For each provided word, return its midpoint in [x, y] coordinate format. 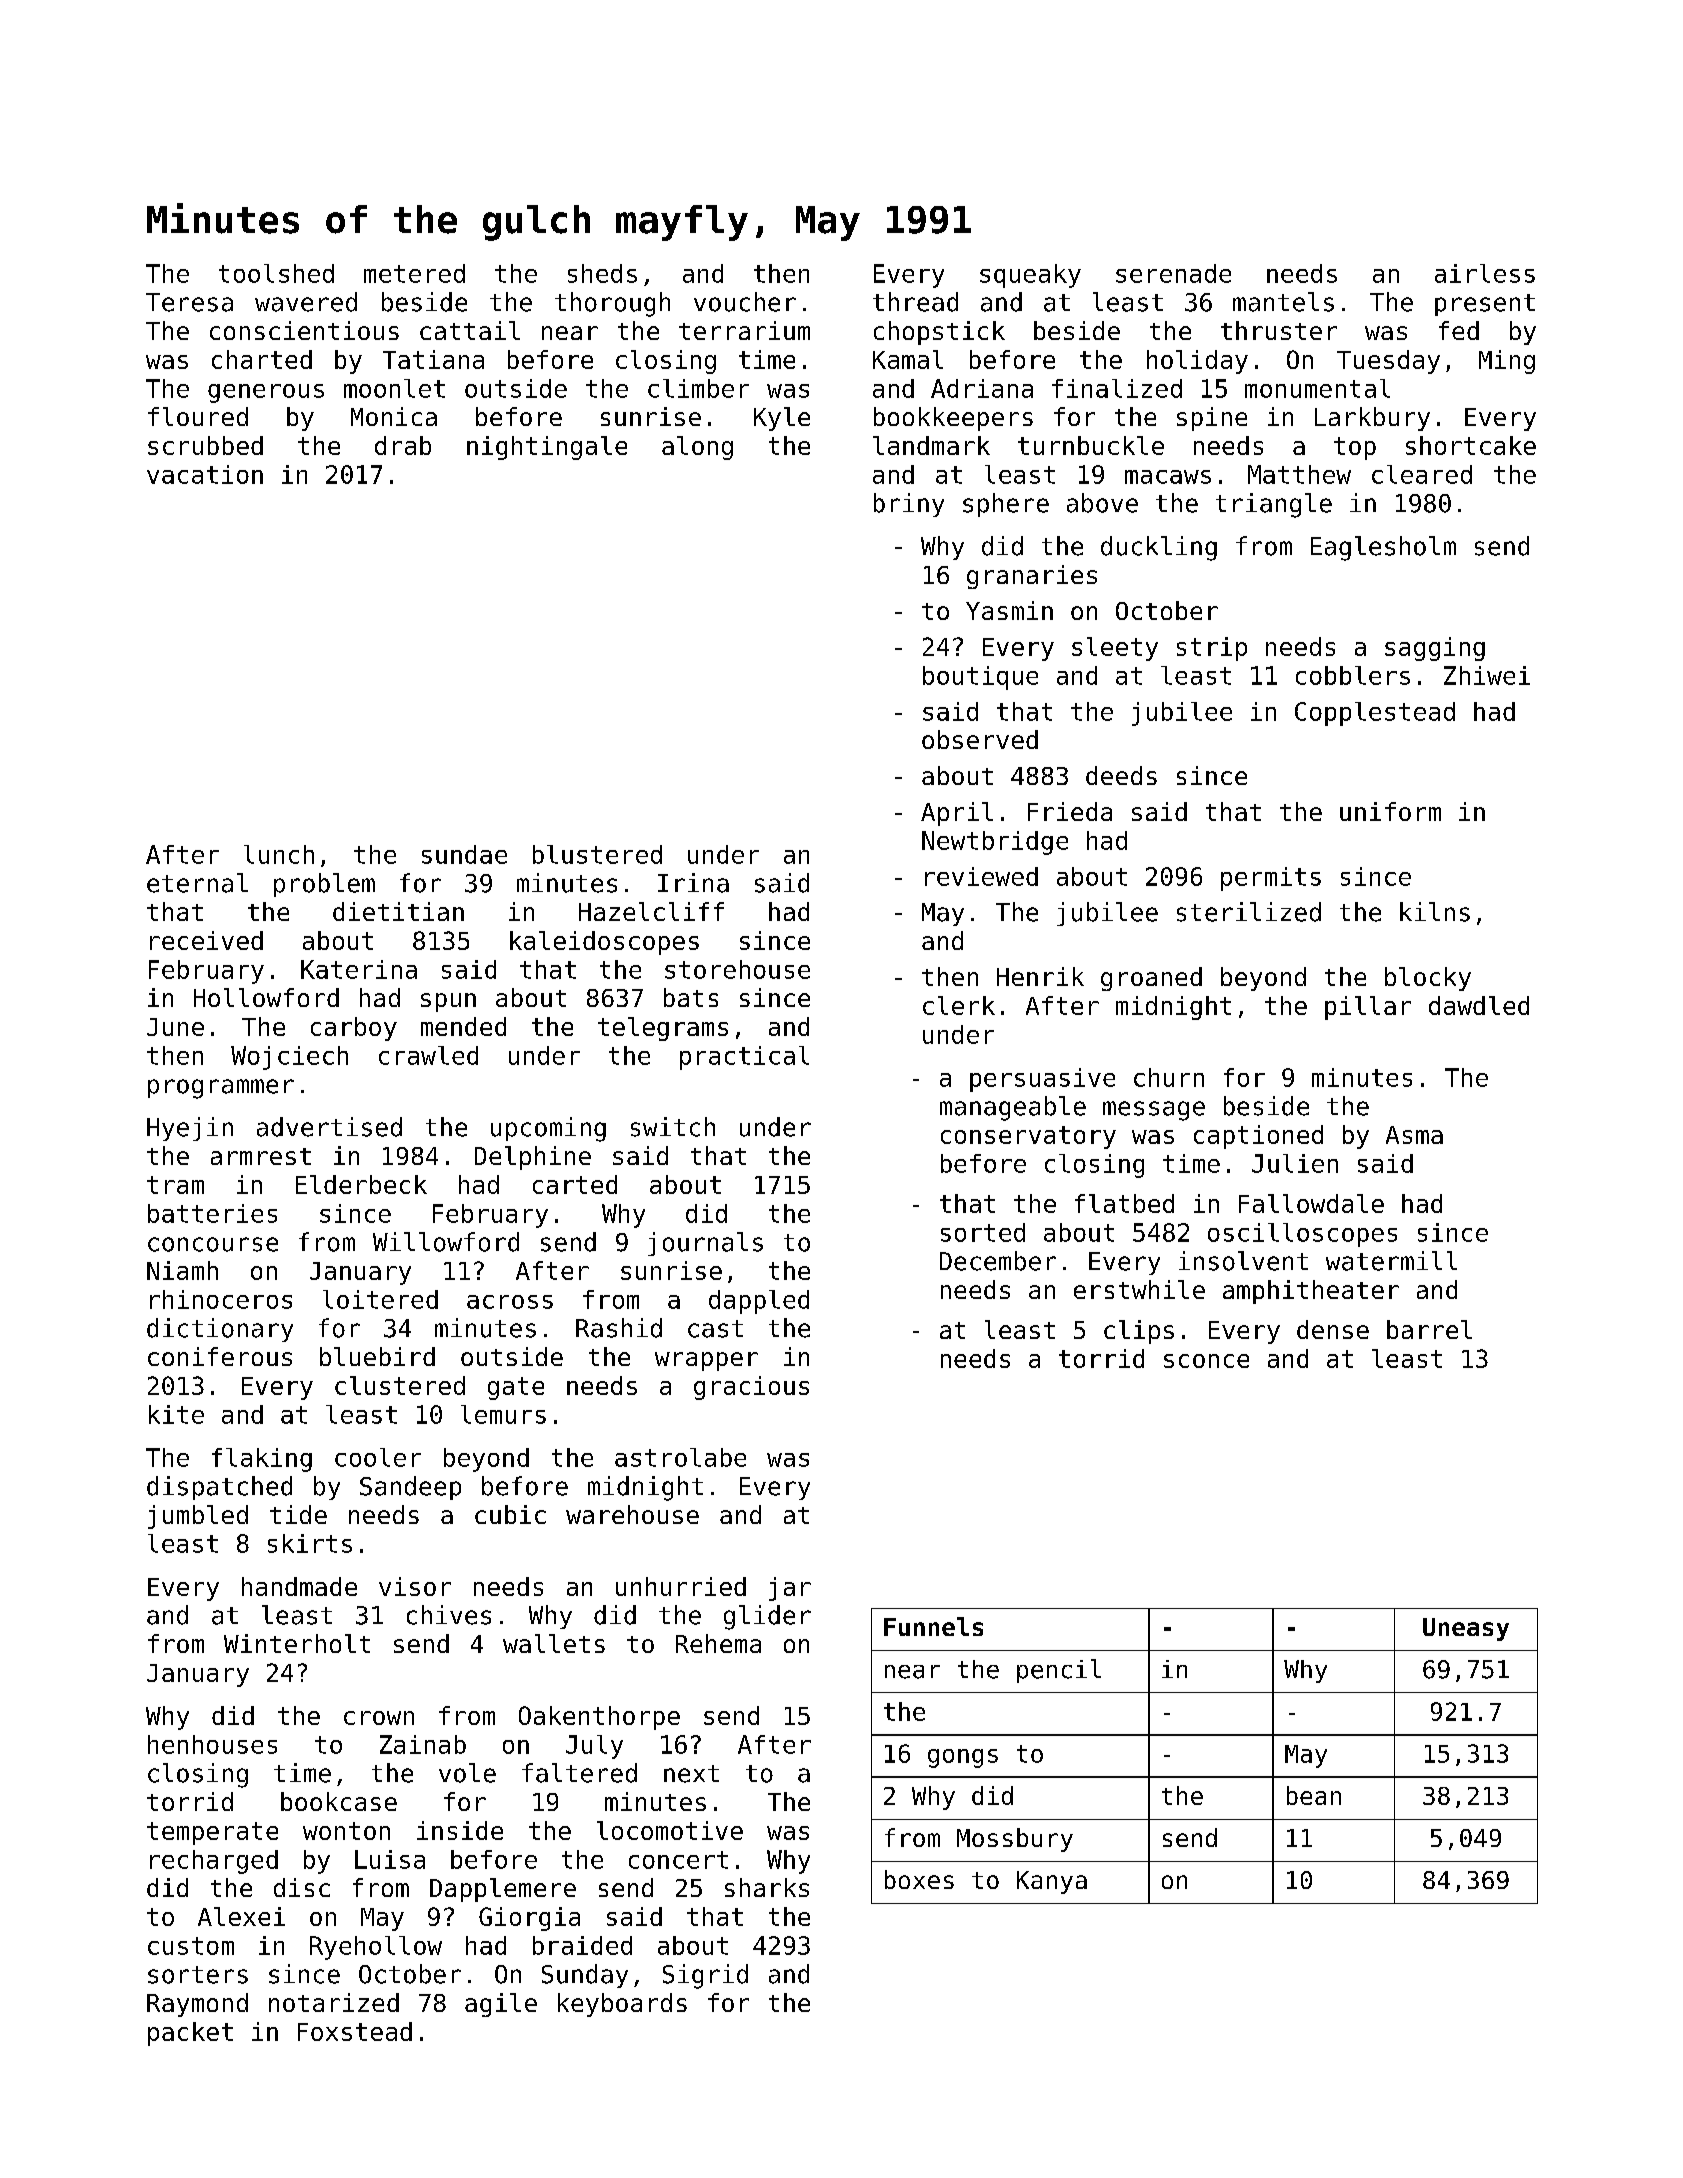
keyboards [622, 2005]
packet [190, 2034]
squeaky [1030, 276]
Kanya [1052, 1882]
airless [1485, 273]
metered [414, 273]
